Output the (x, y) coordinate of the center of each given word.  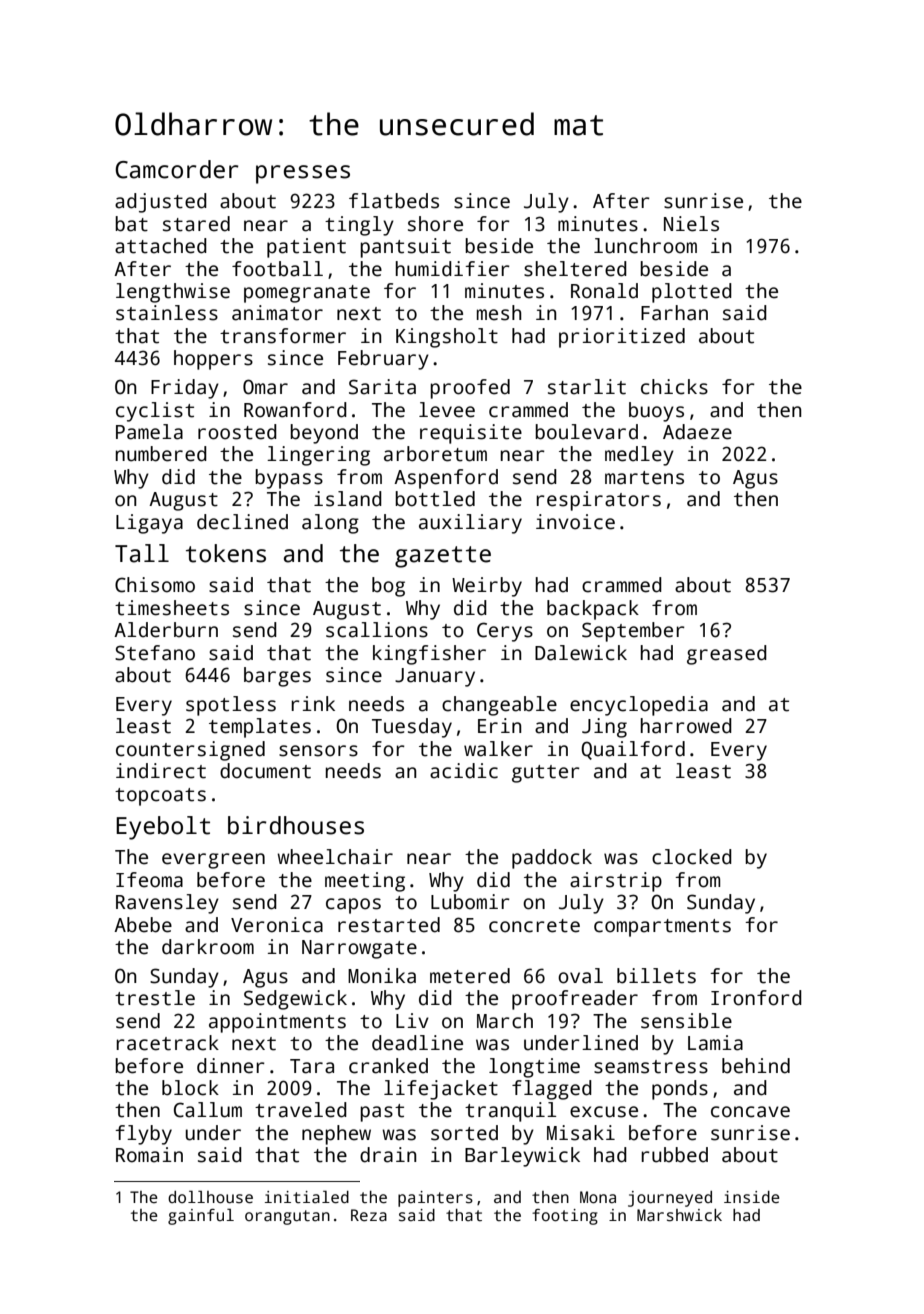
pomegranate (307, 294)
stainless (167, 313)
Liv (412, 1020)
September (633, 632)
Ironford (756, 998)
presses (303, 174)
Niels (691, 224)
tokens (226, 553)
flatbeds (394, 201)
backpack (593, 610)
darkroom (208, 947)
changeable (499, 706)
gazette (443, 557)
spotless (231, 706)
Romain (149, 1155)
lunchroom (645, 246)
